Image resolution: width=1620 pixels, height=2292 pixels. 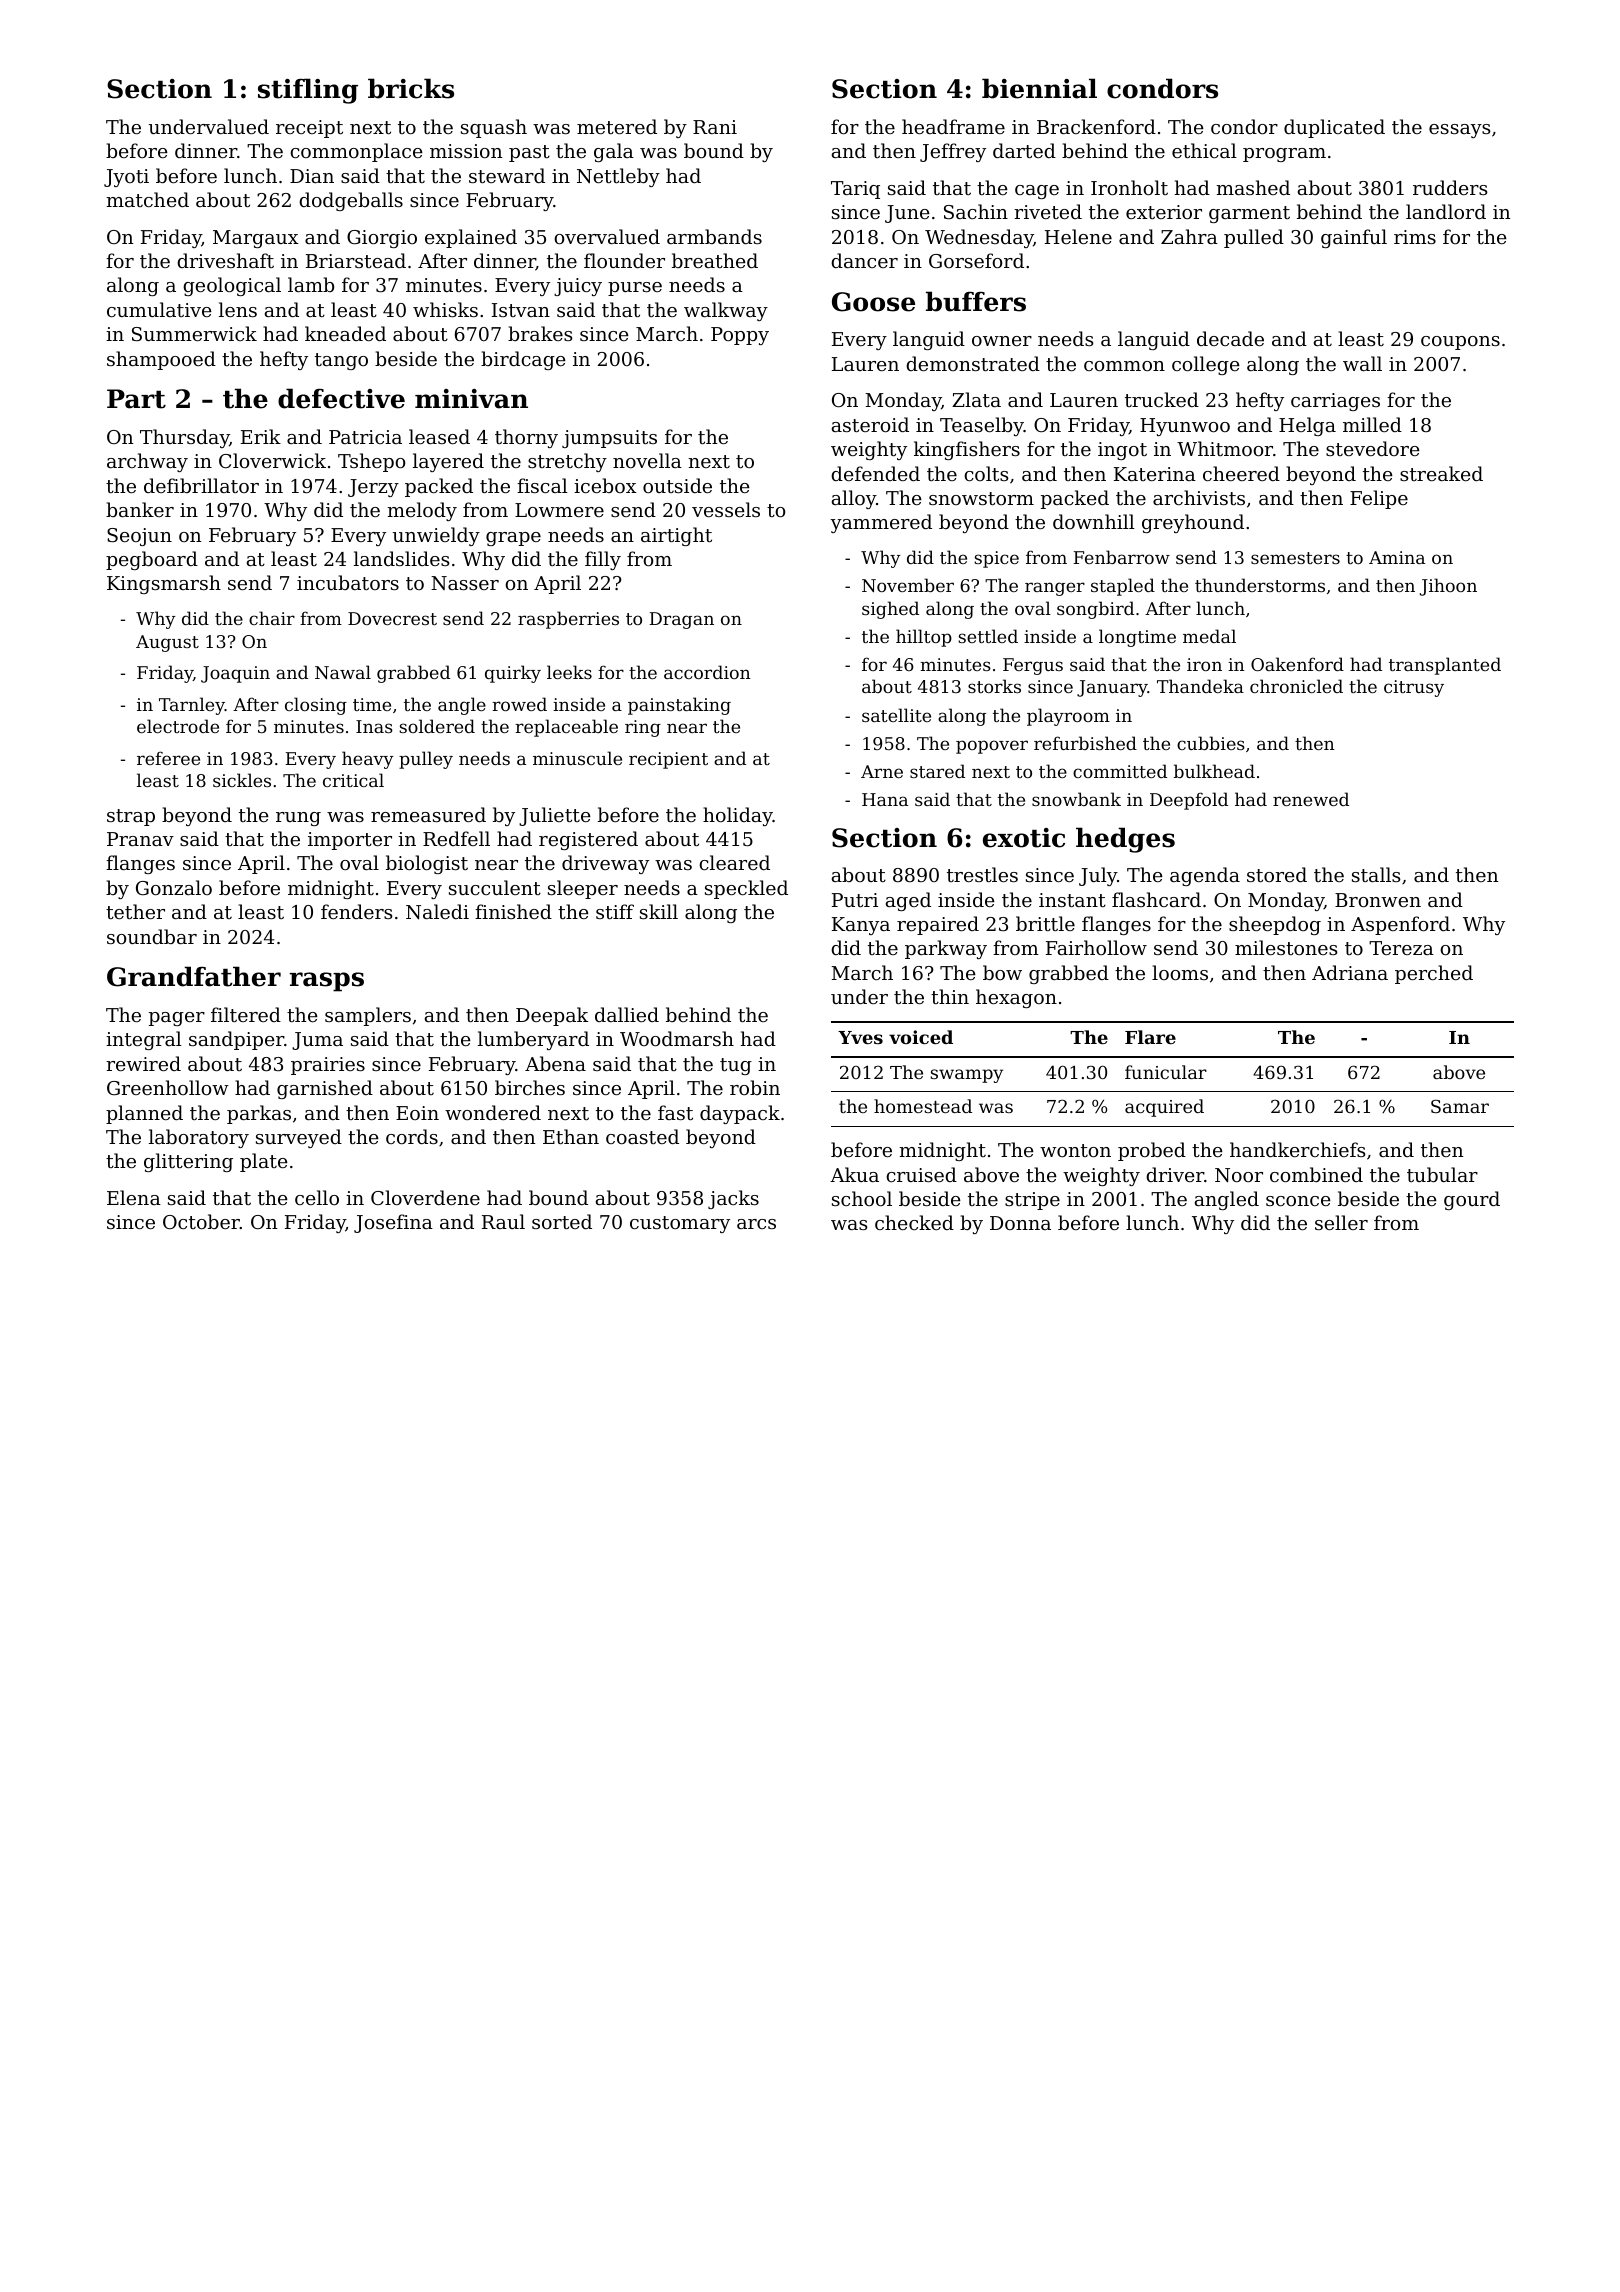 What do you see at coordinates (411, 88) in the page?
I see `bricks` at bounding box center [411, 88].
